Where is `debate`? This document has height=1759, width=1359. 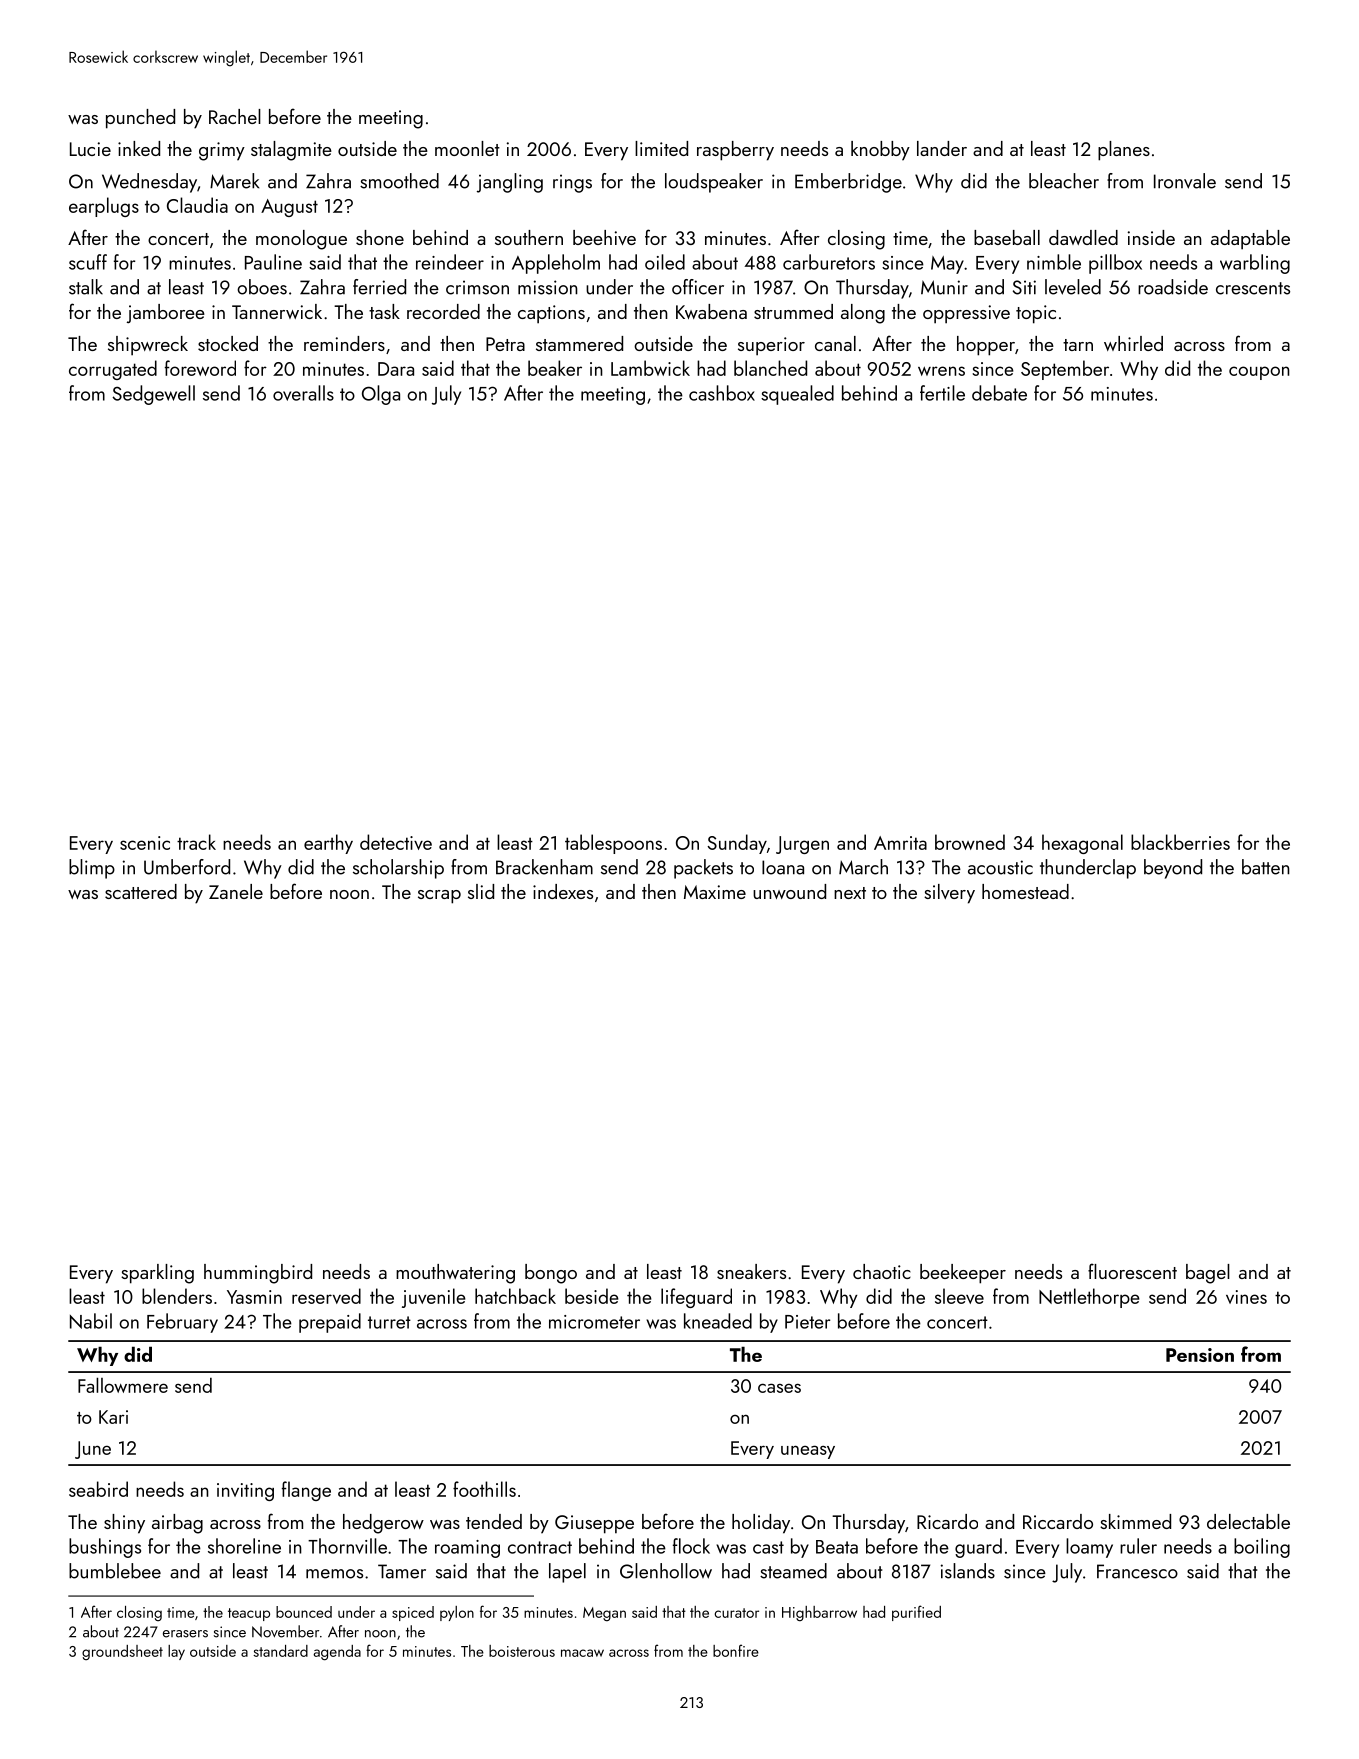
debate is located at coordinates (999, 393).
